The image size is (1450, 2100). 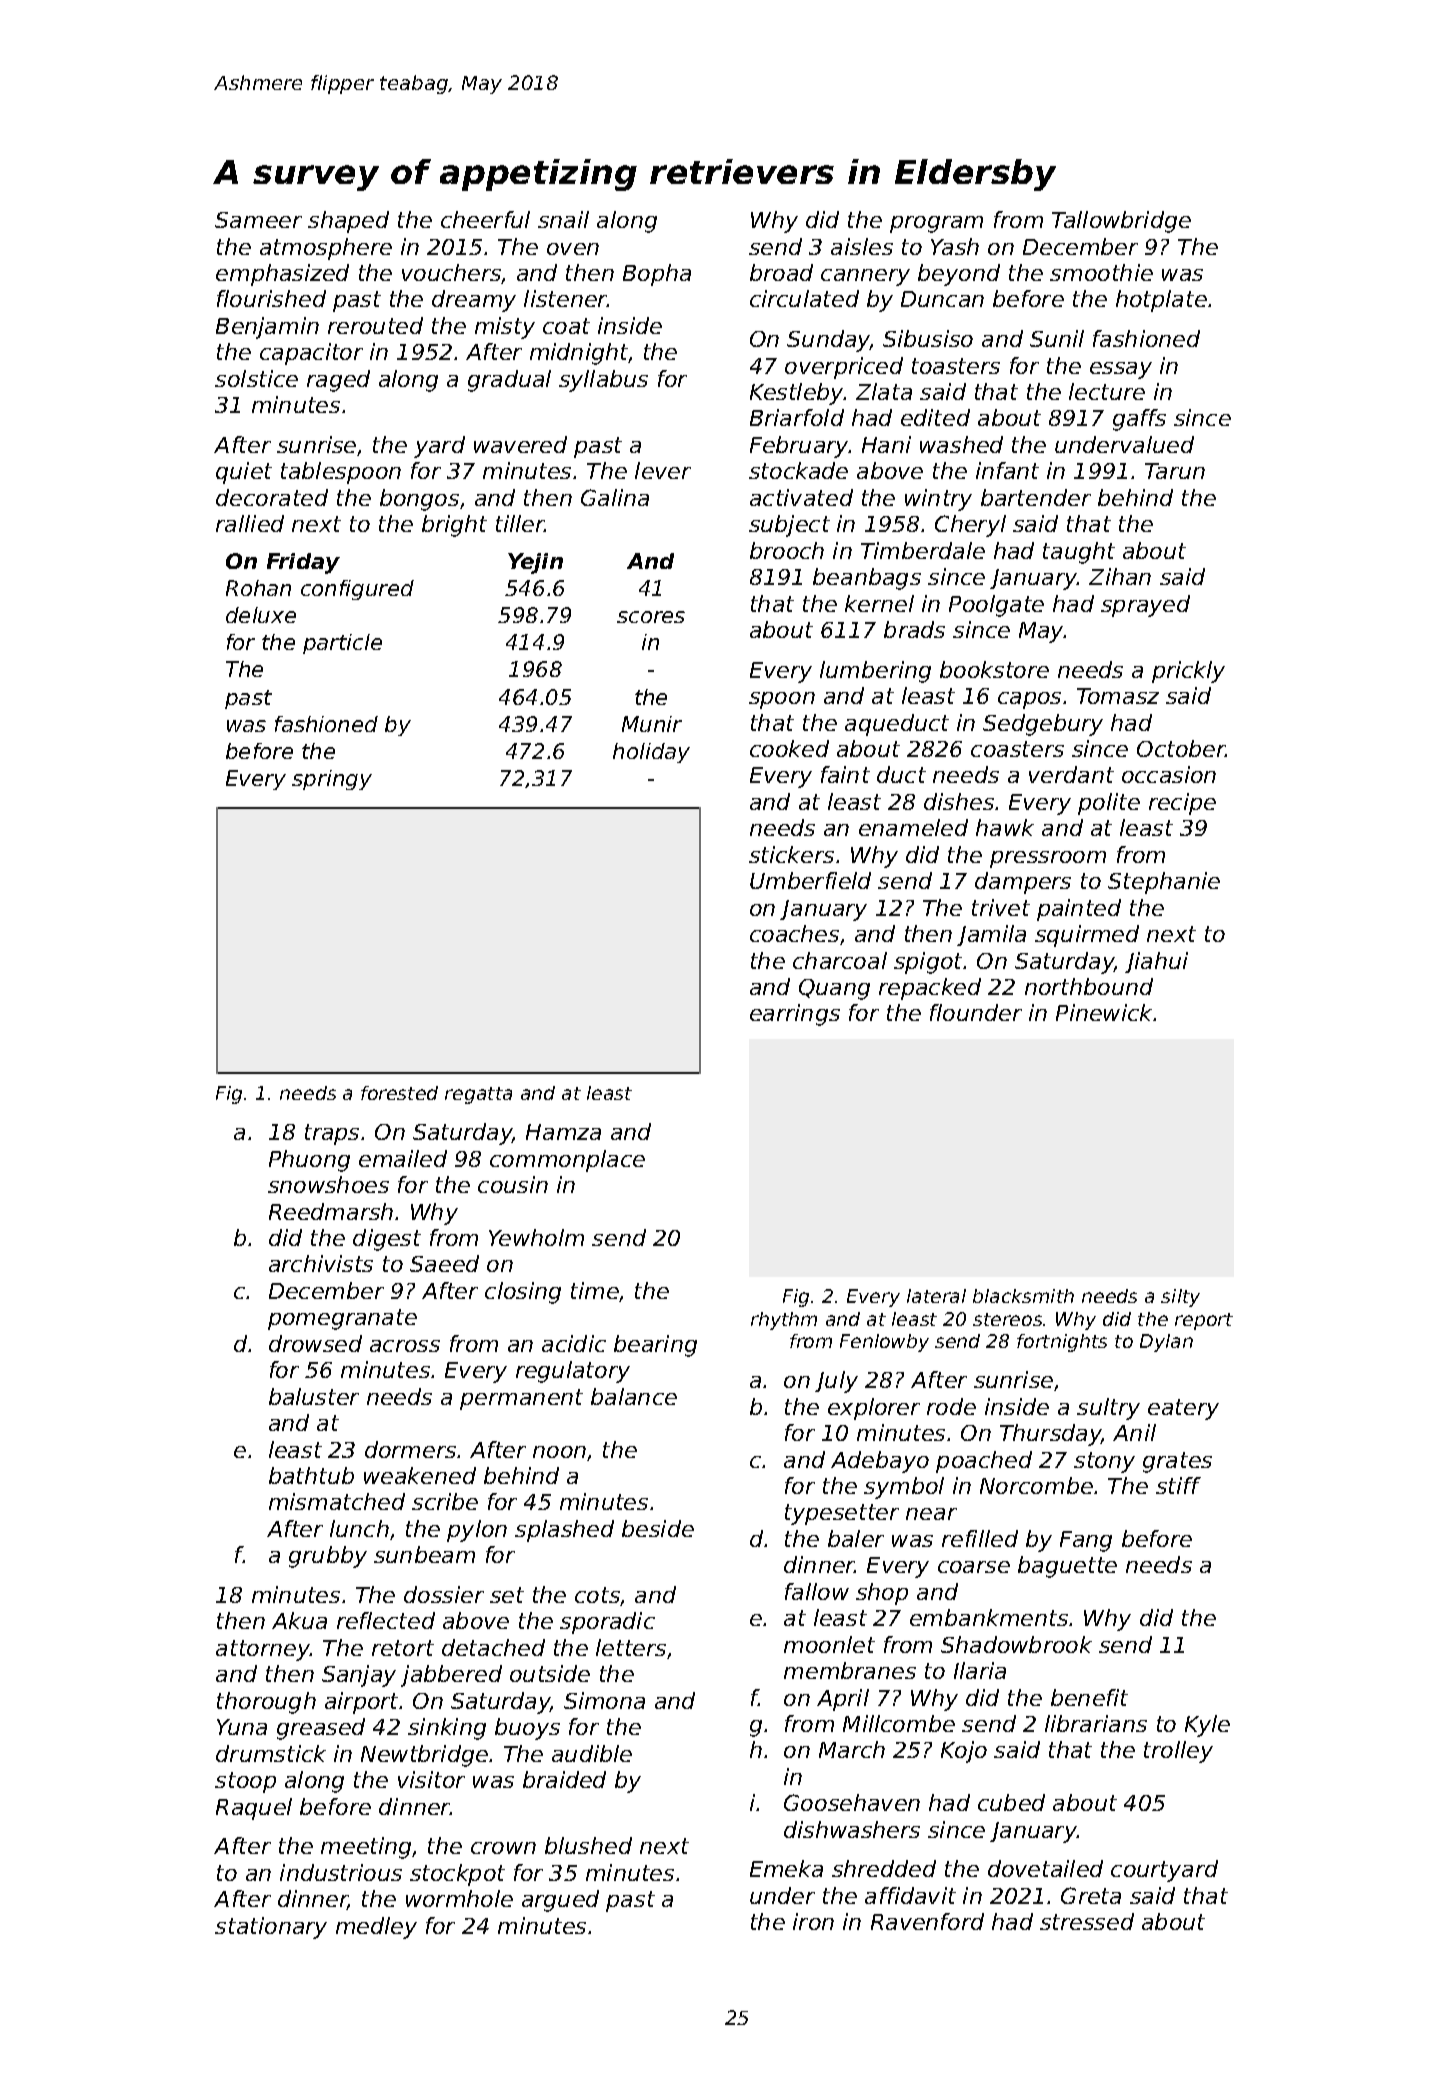 I want to click on letters, so click(x=631, y=1647).
